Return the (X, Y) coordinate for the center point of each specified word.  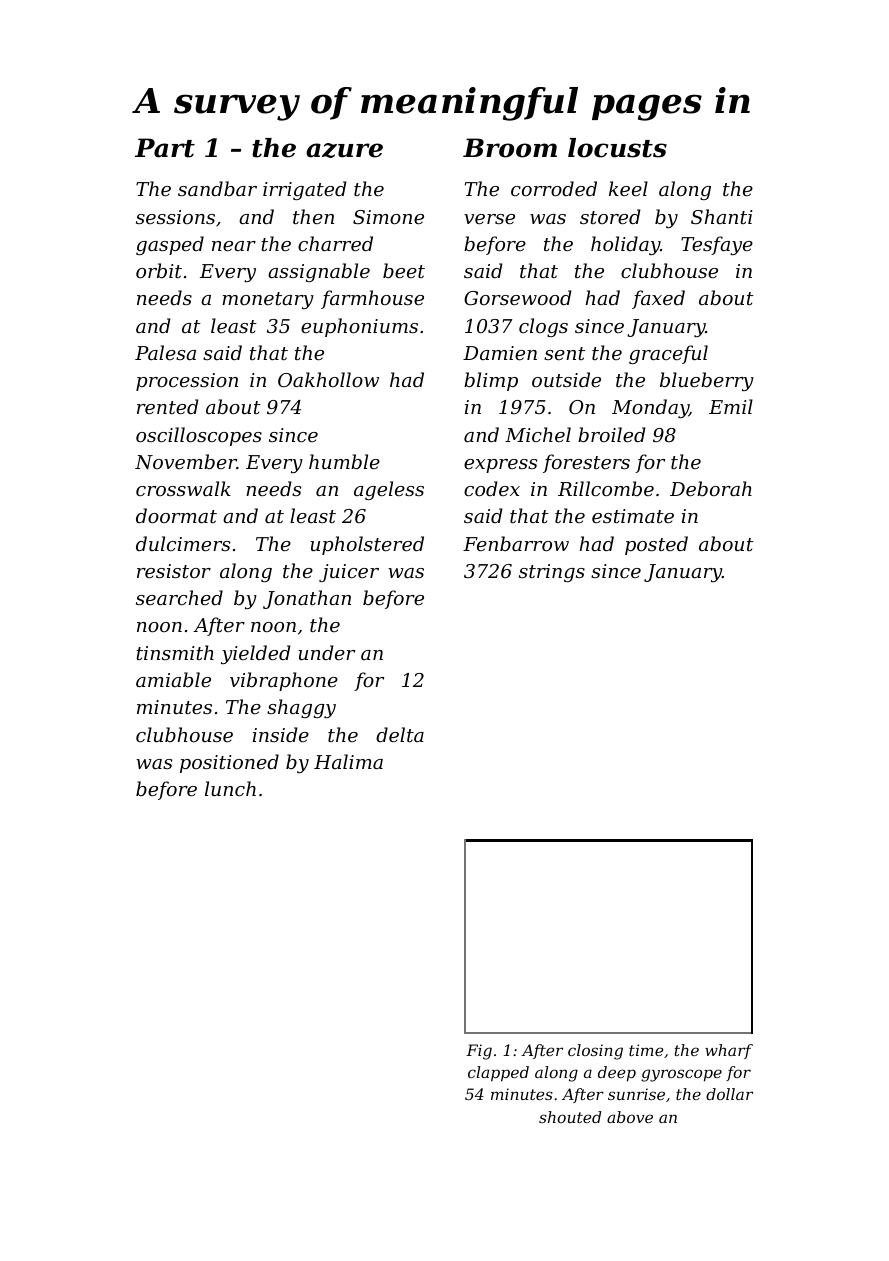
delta (400, 734)
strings (552, 573)
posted (656, 545)
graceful (668, 354)
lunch (230, 788)
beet (404, 270)
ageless (389, 490)
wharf (729, 1051)
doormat (176, 515)
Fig (479, 1052)
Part (165, 148)
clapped (498, 1074)
